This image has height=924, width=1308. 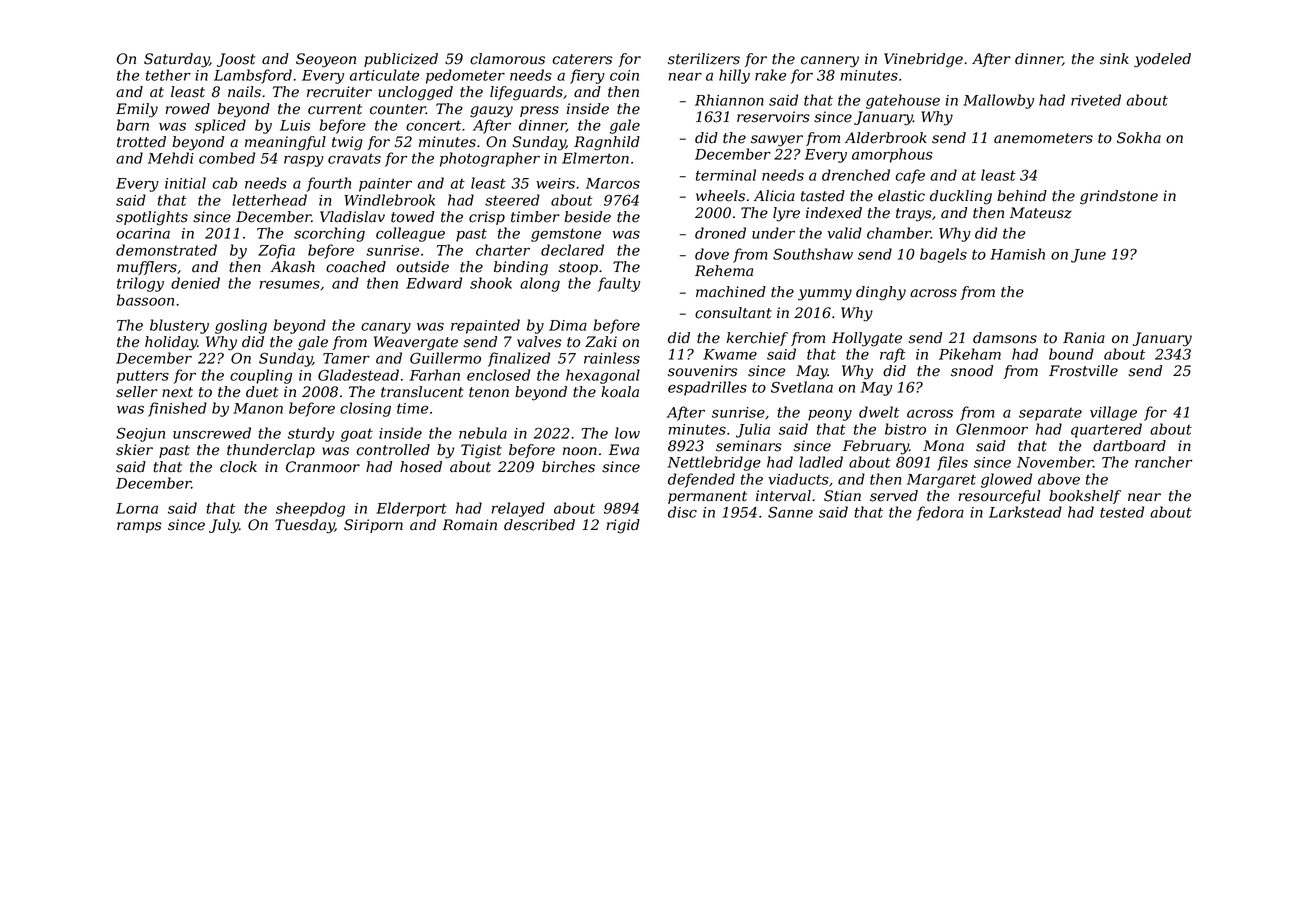 What do you see at coordinates (786, 214) in the image?
I see `lyre` at bounding box center [786, 214].
